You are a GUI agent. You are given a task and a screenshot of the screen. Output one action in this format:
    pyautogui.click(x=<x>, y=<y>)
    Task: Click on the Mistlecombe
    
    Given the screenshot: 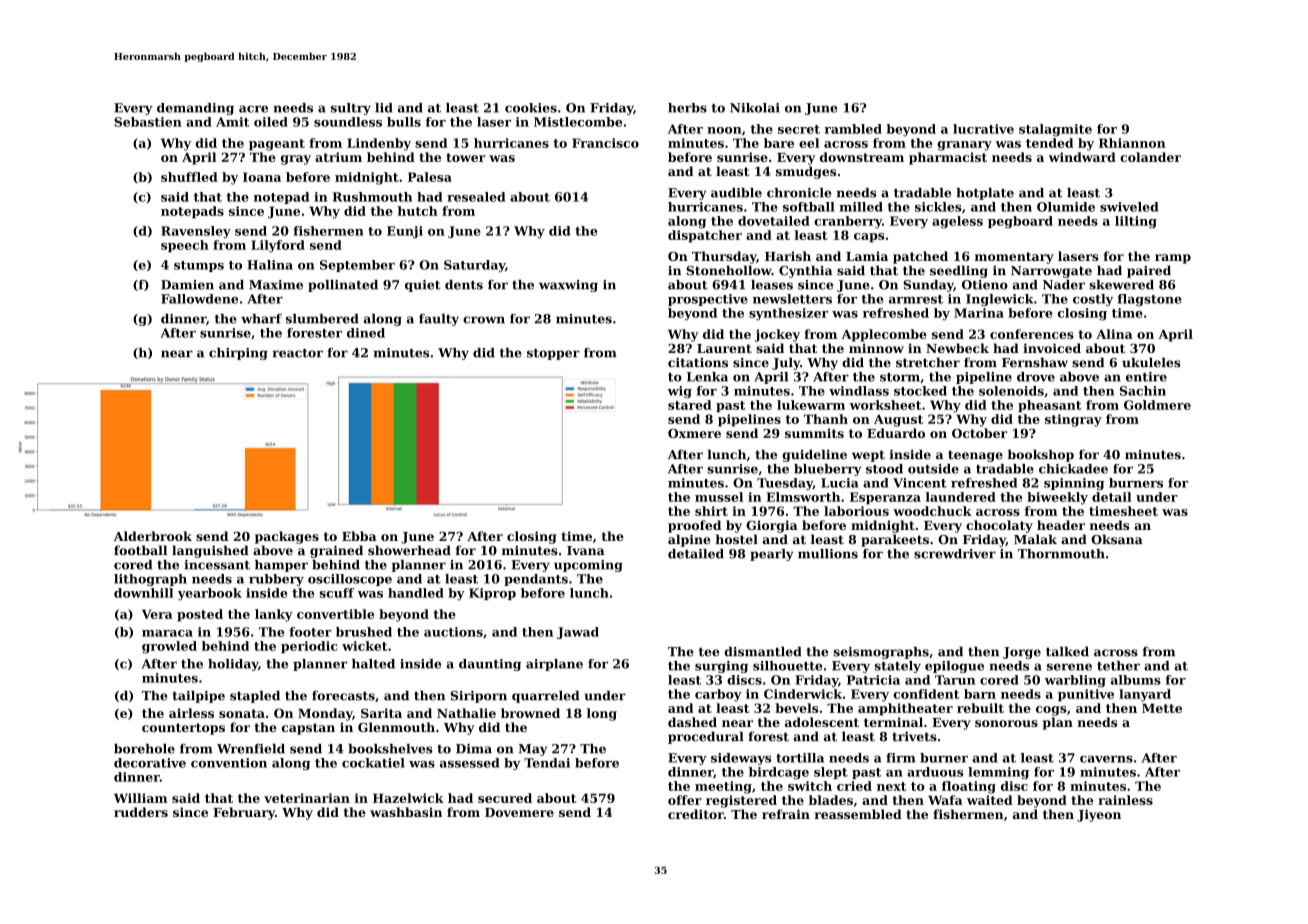 What is the action you would take?
    pyautogui.click(x=578, y=122)
